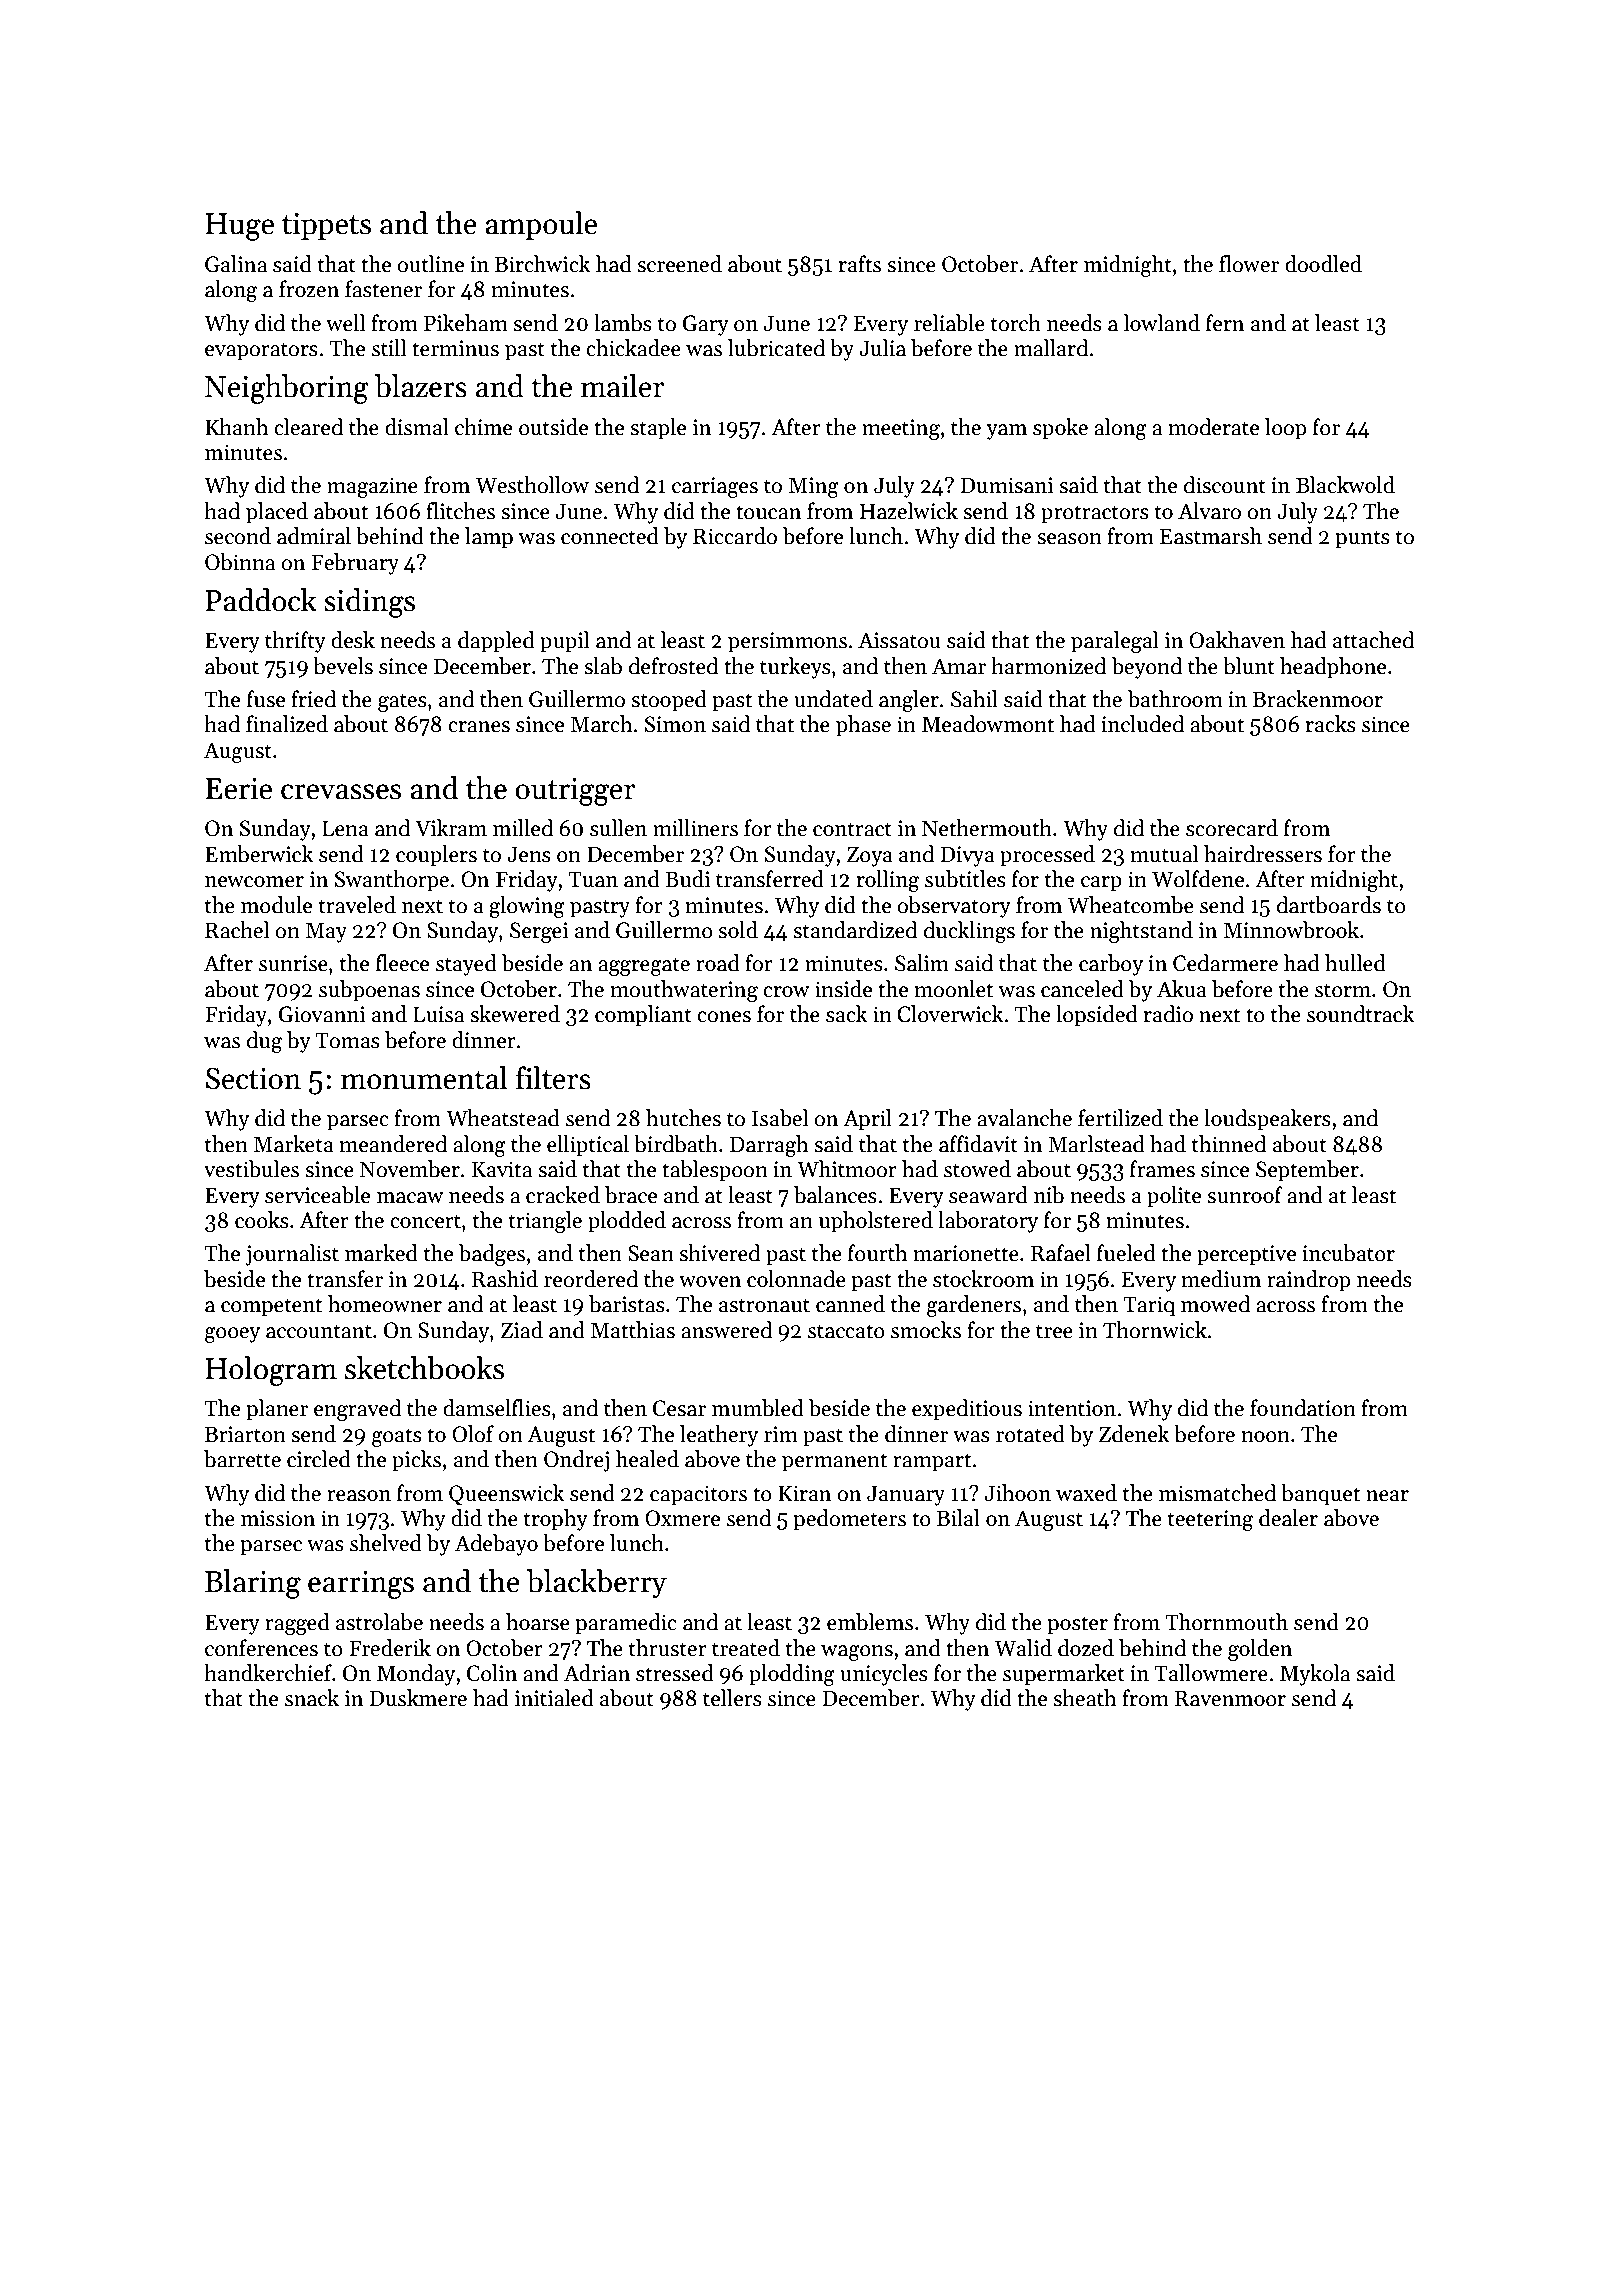 This document has height=2292, width=1620. I want to click on snack, so click(312, 1698).
